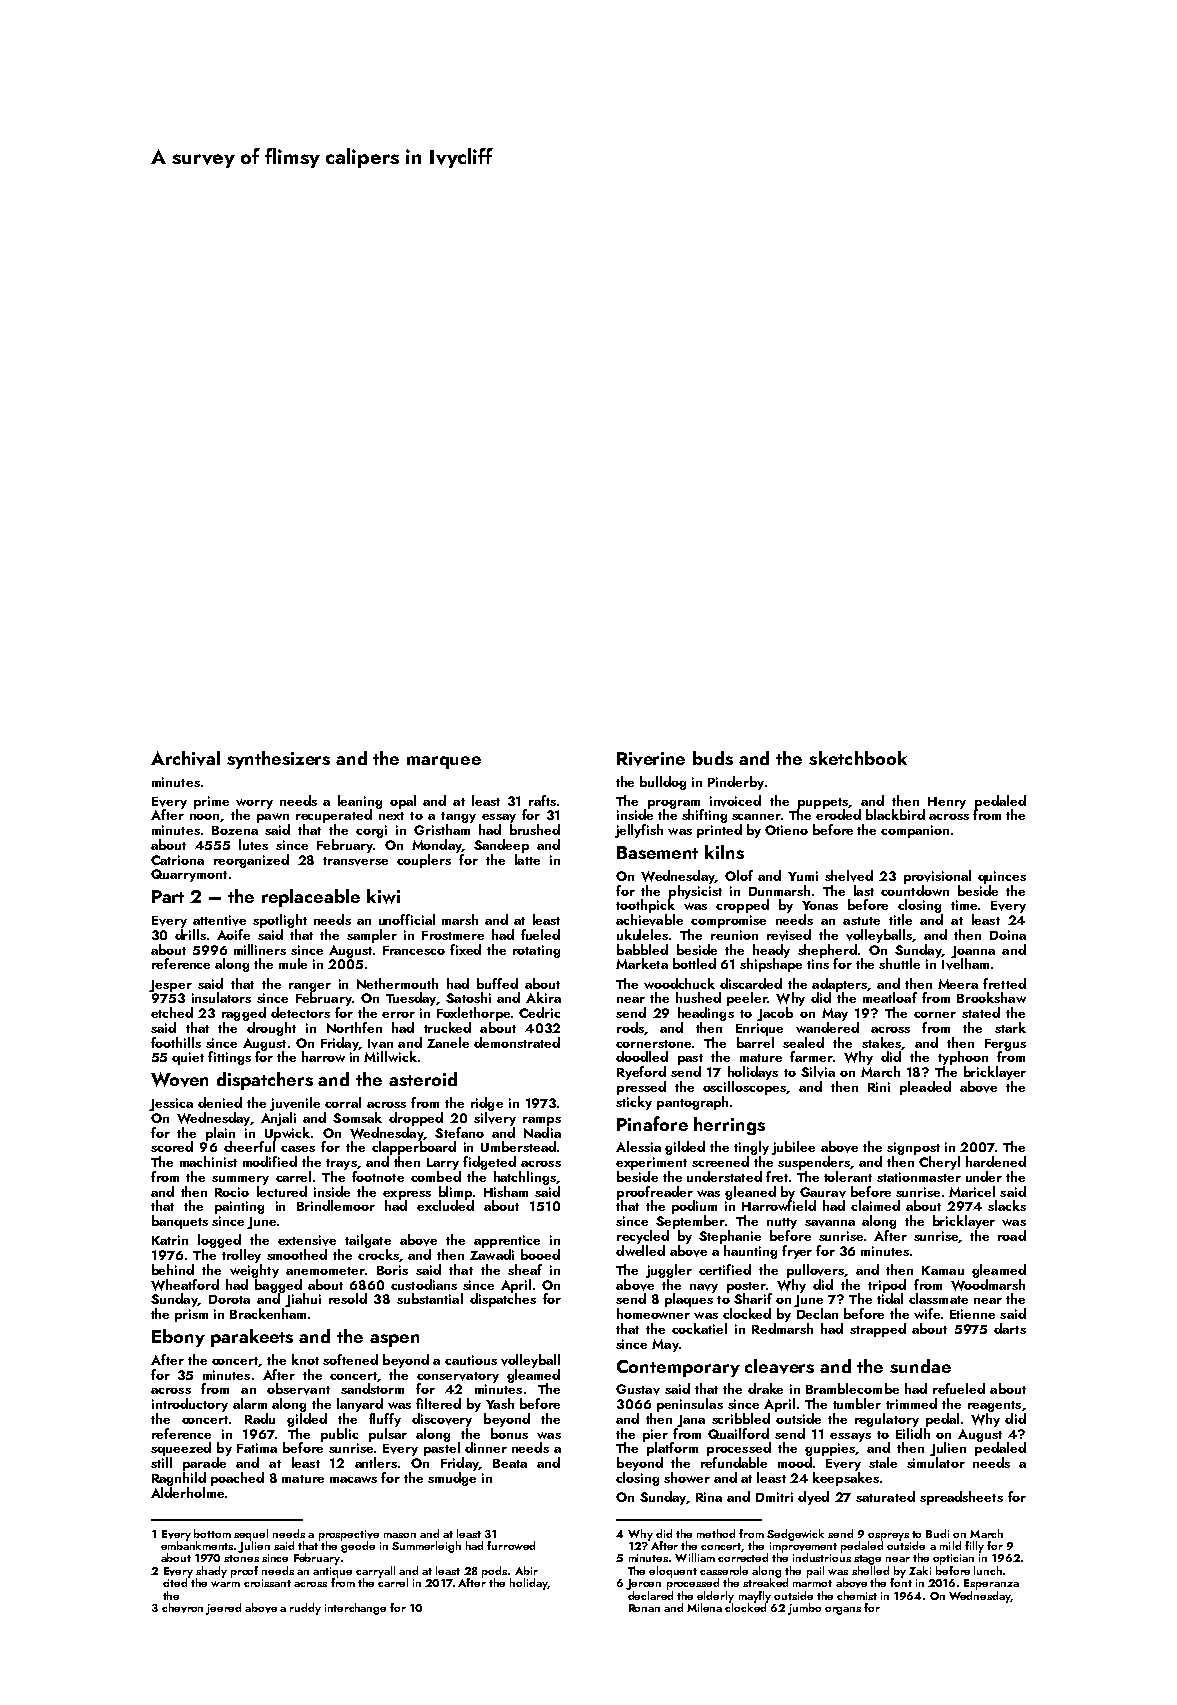 This screenshot has height=1705, width=1177. Describe the element at coordinates (503, 1300) in the screenshot. I see `dispatches` at that location.
